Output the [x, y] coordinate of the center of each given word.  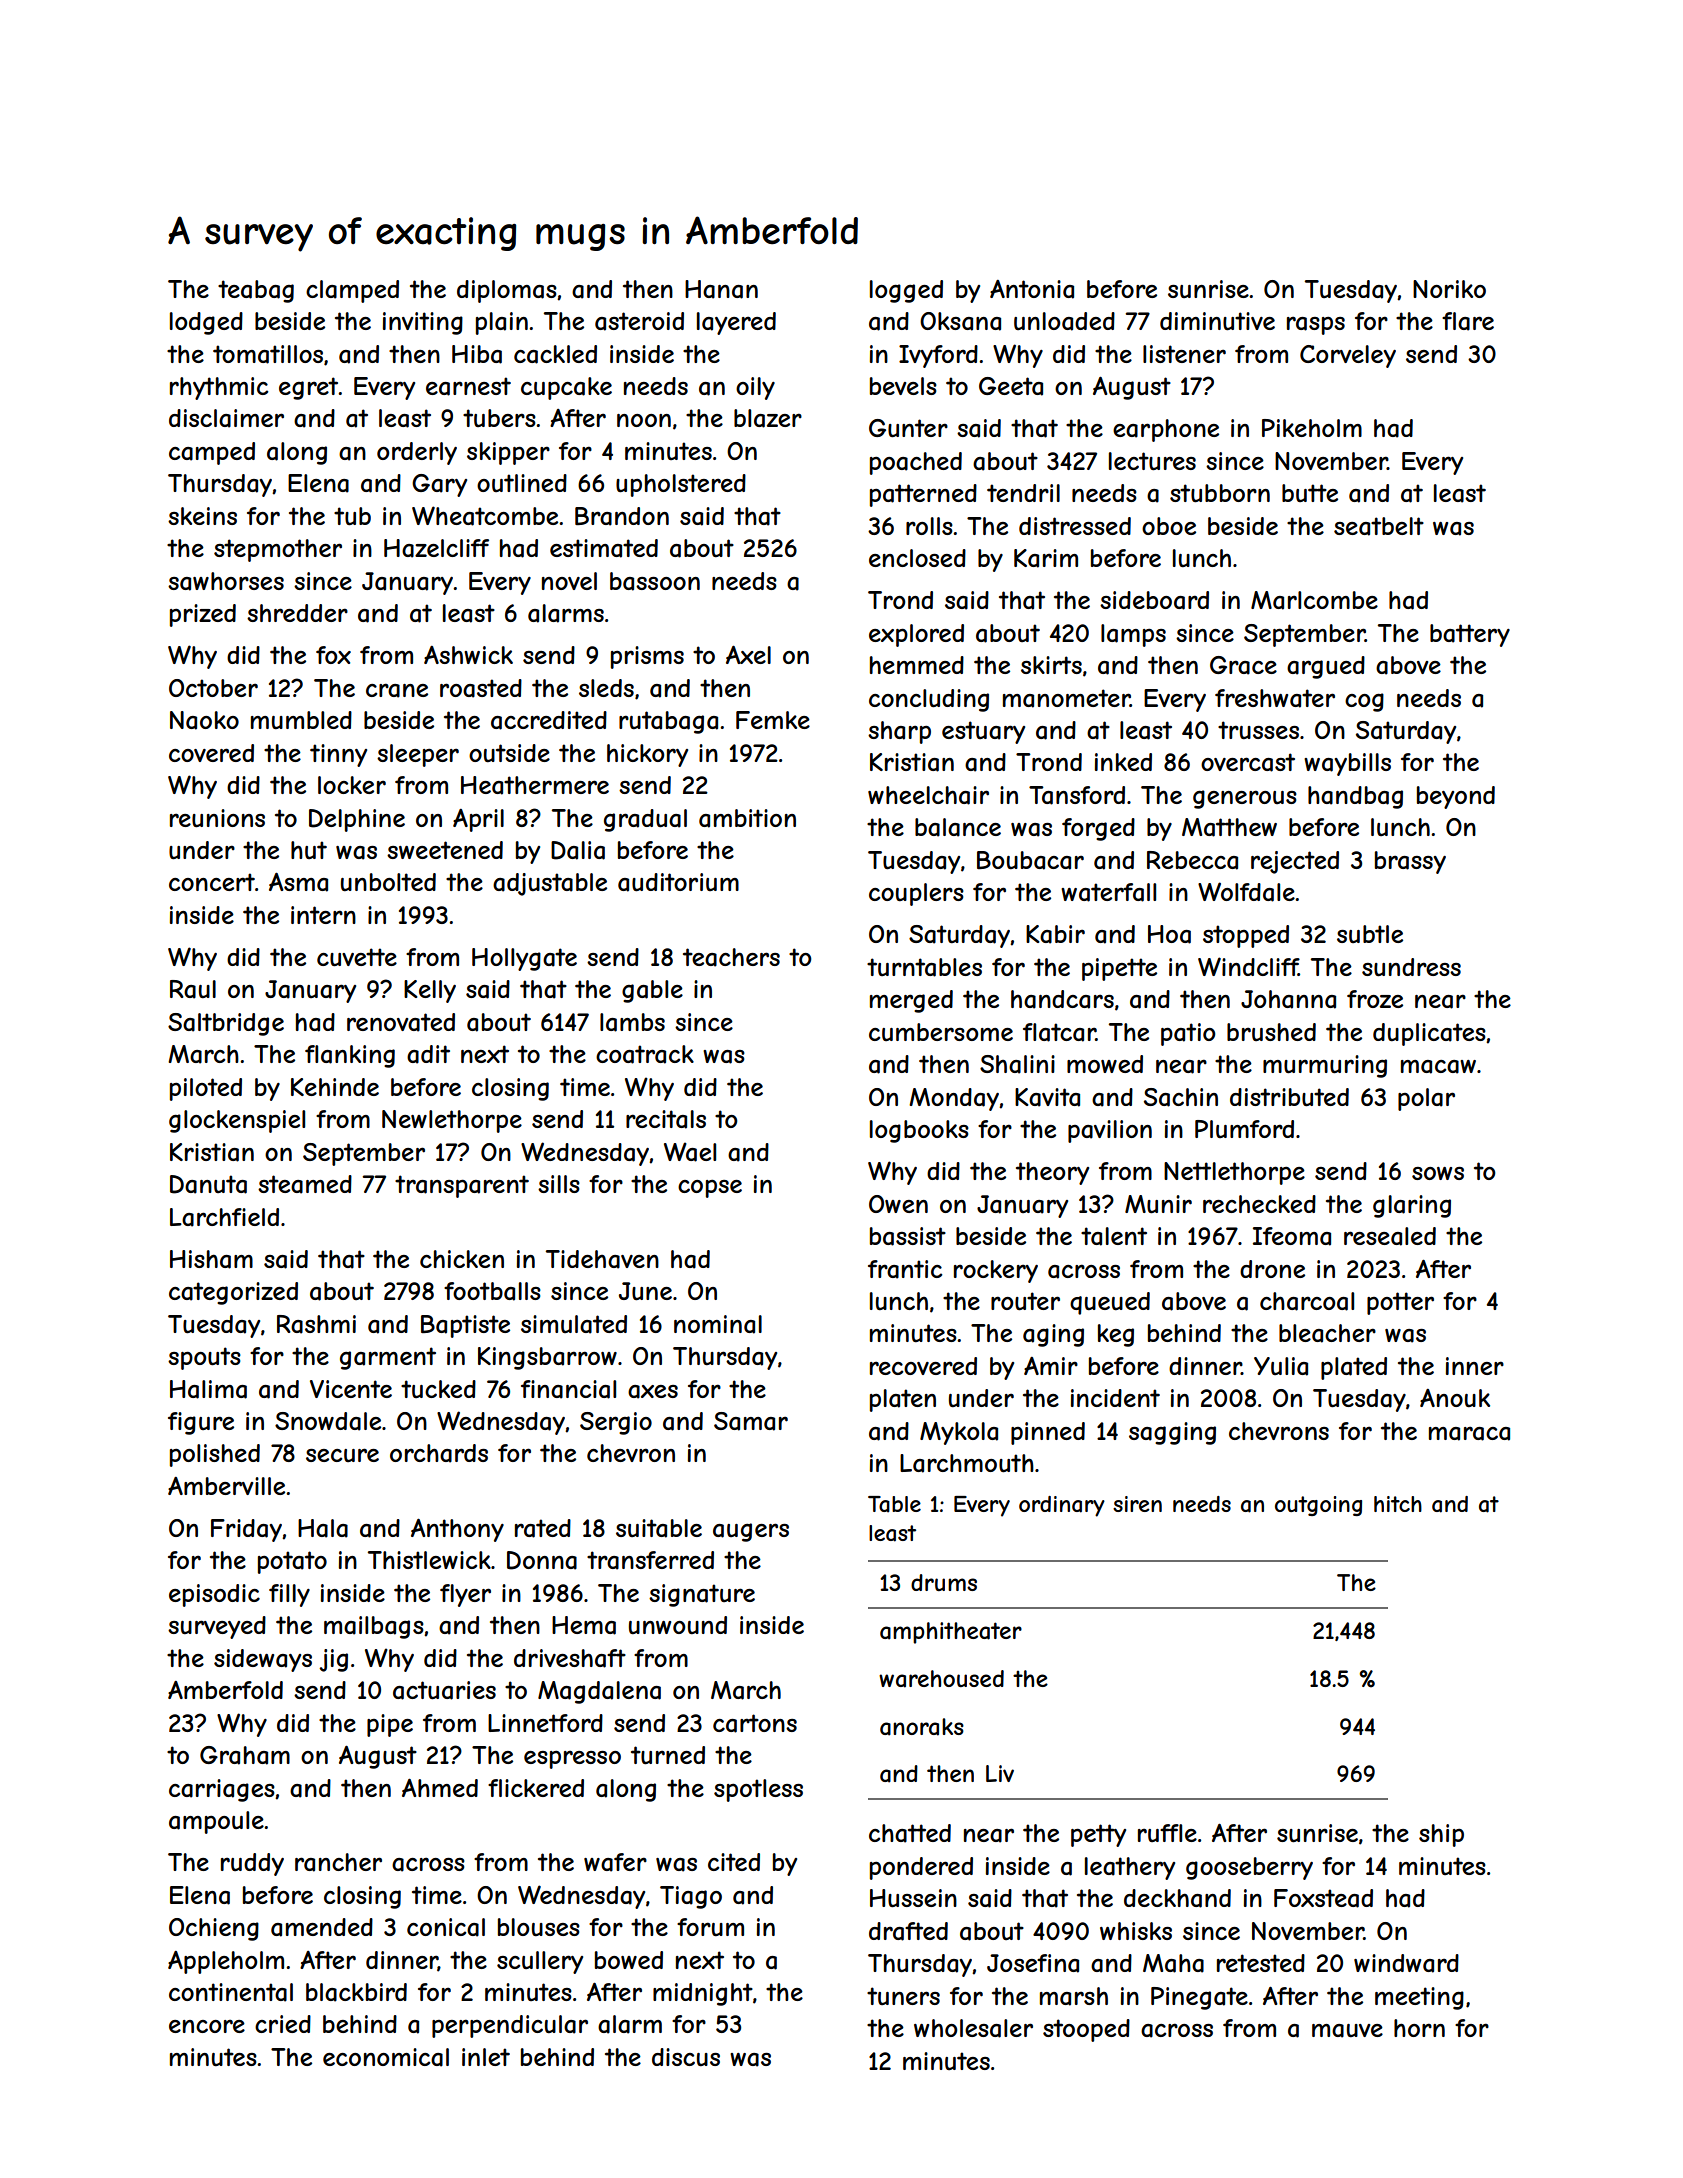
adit [428, 1054]
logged [906, 291]
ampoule [216, 1822]
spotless [758, 1790]
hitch [1398, 1504]
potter [1400, 1303]
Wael [690, 1152]
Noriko [1449, 289]
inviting [423, 323]
